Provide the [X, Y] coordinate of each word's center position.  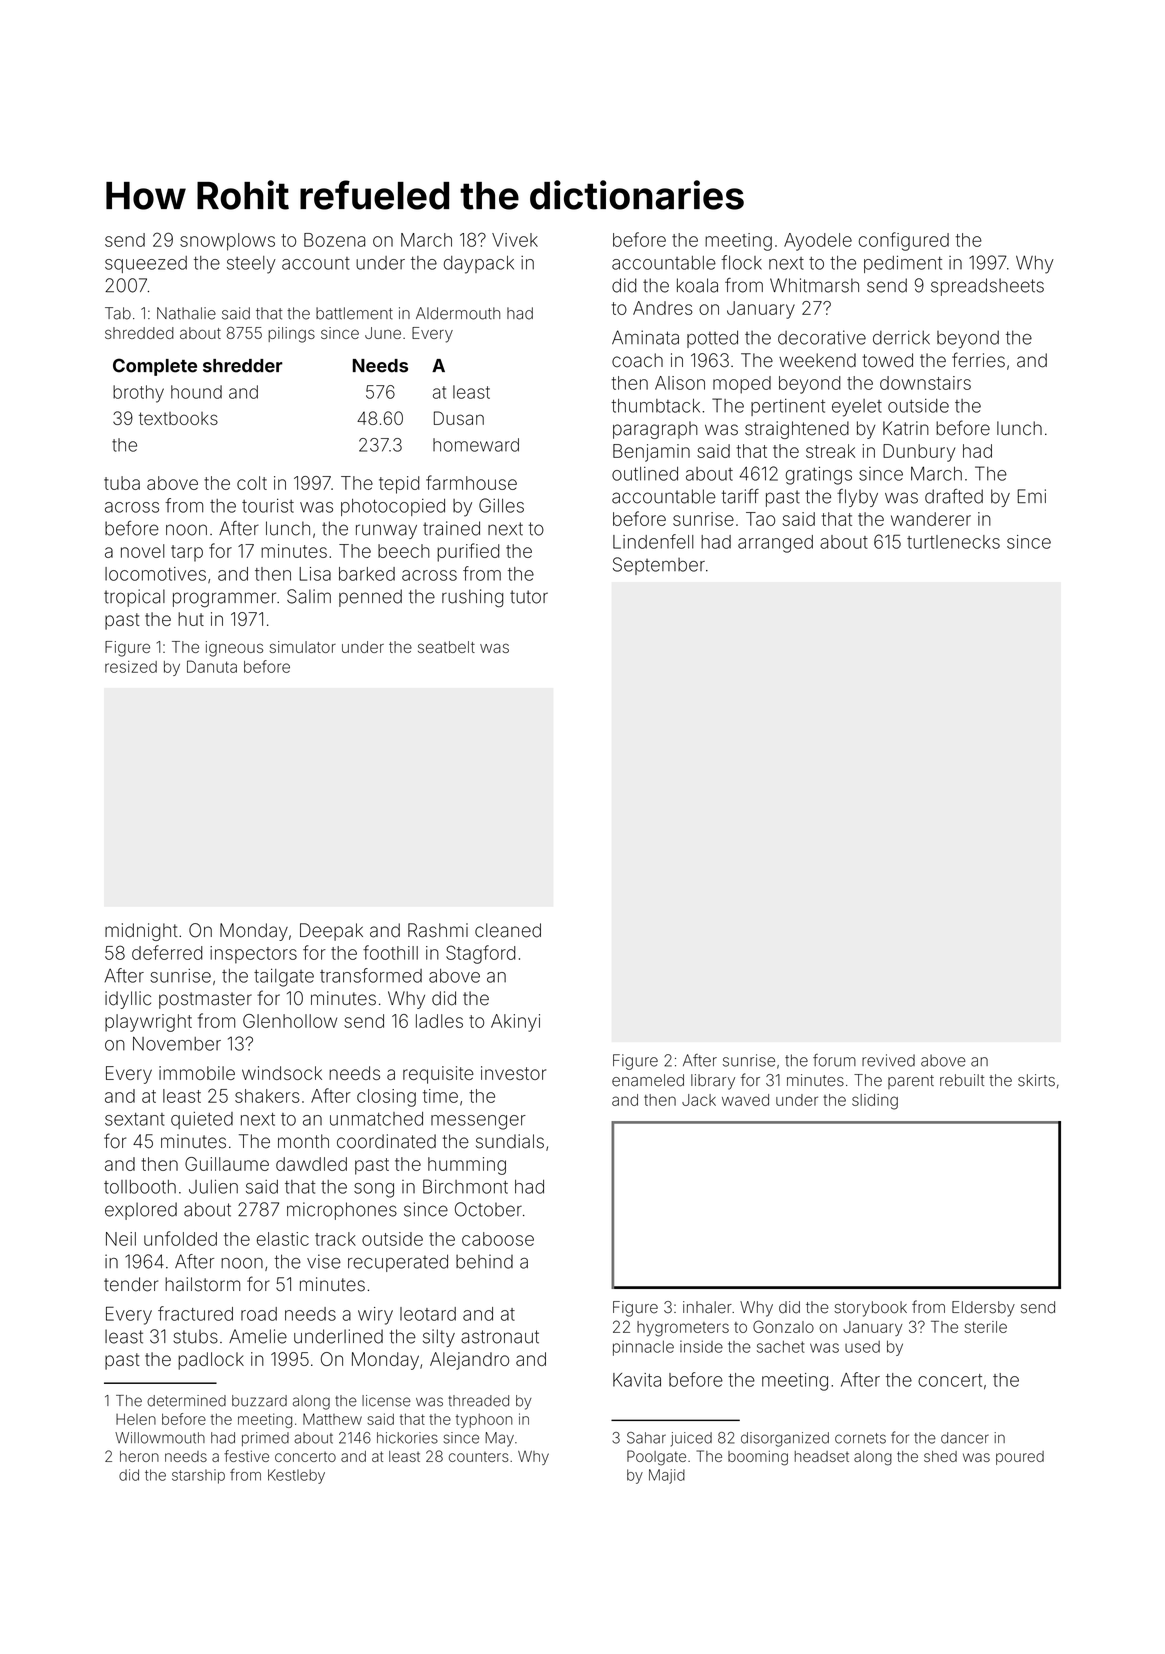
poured [1020, 1458]
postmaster [205, 1000]
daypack [479, 265]
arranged [775, 544]
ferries [978, 360]
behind [484, 1261]
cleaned [508, 930]
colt [252, 483]
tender [131, 1284]
